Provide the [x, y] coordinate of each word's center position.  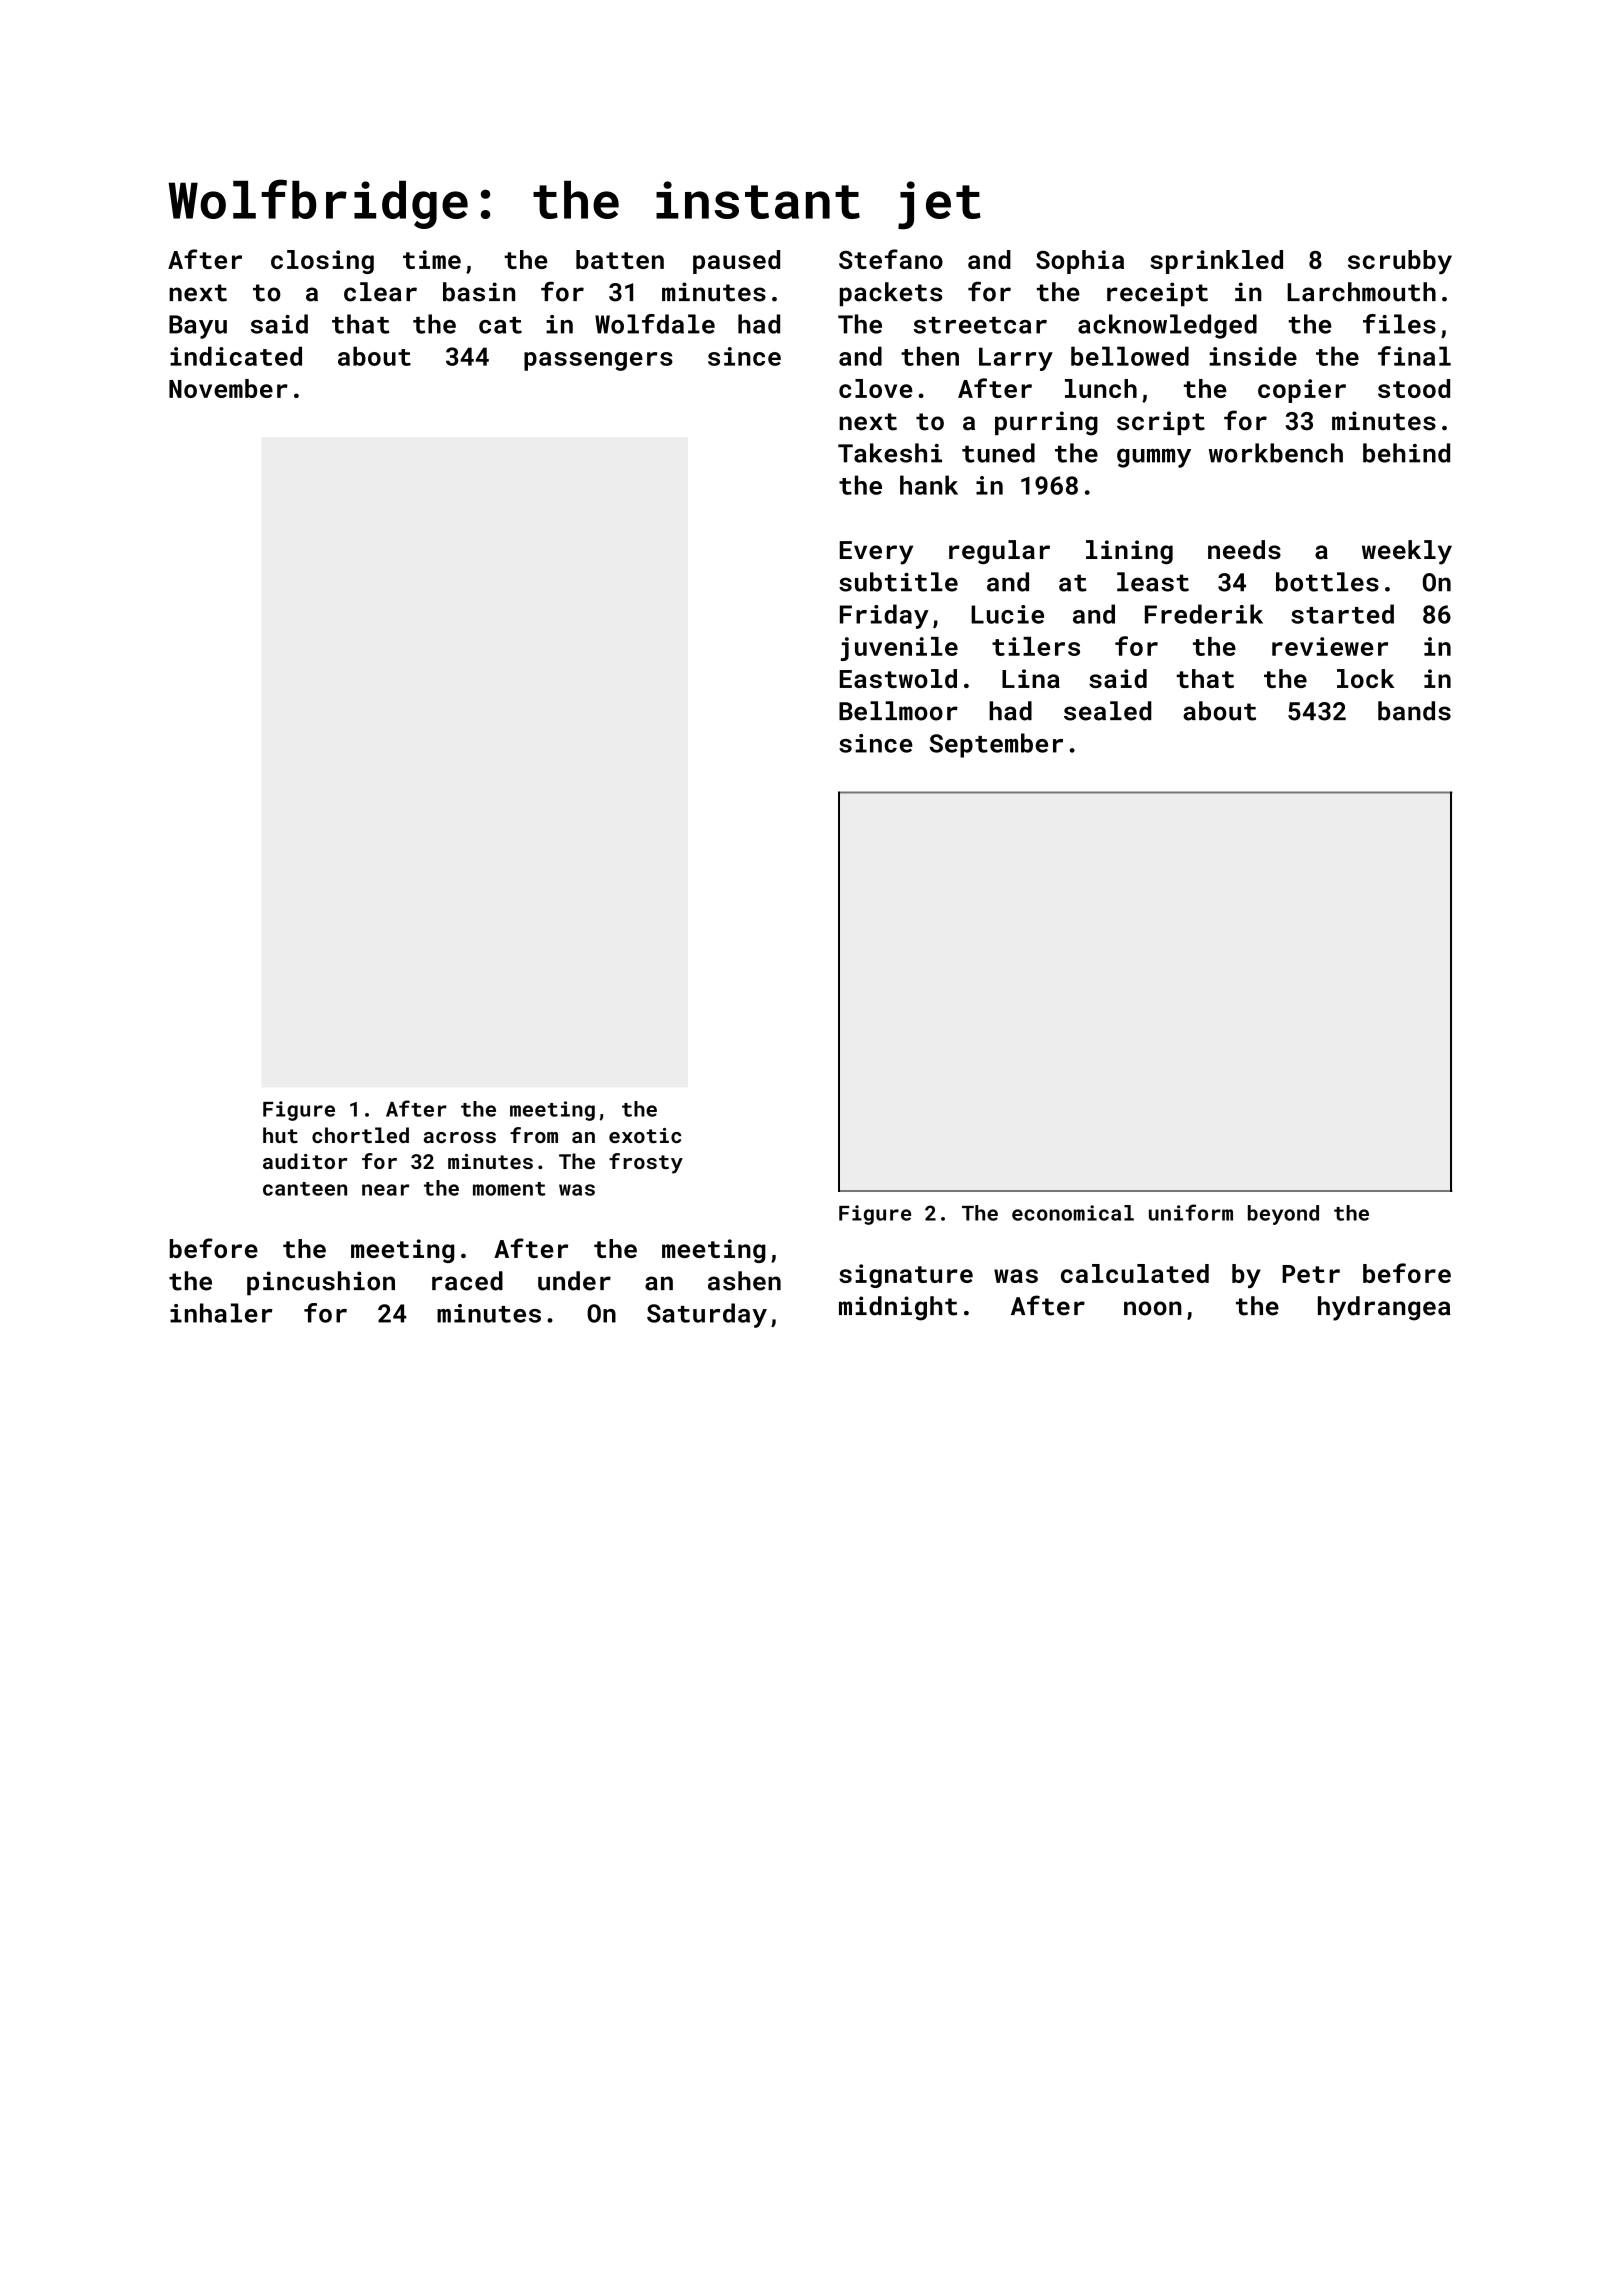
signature [906, 1276]
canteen [305, 1189]
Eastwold [898, 678]
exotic [645, 1135]
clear [380, 292]
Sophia [1080, 262]
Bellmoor [898, 711]
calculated [1135, 1273]
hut [280, 1135]
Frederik [1204, 614]
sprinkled [1216, 262]
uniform [1191, 1212]
